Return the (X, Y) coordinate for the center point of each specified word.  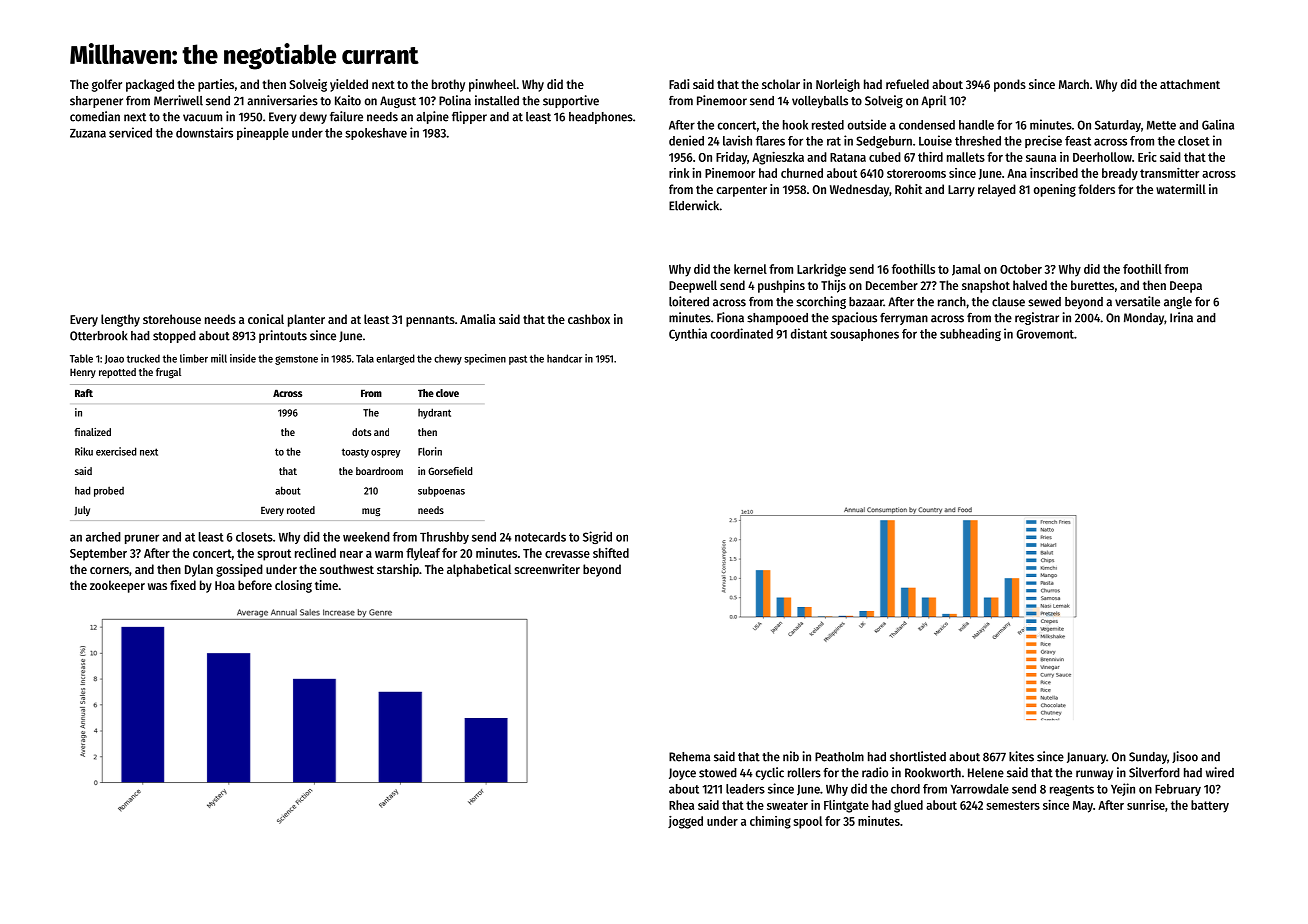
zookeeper (117, 586)
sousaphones (864, 335)
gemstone (296, 360)
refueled (907, 84)
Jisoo (1185, 757)
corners (109, 570)
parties (216, 85)
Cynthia (688, 334)
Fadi (679, 84)
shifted (611, 553)
